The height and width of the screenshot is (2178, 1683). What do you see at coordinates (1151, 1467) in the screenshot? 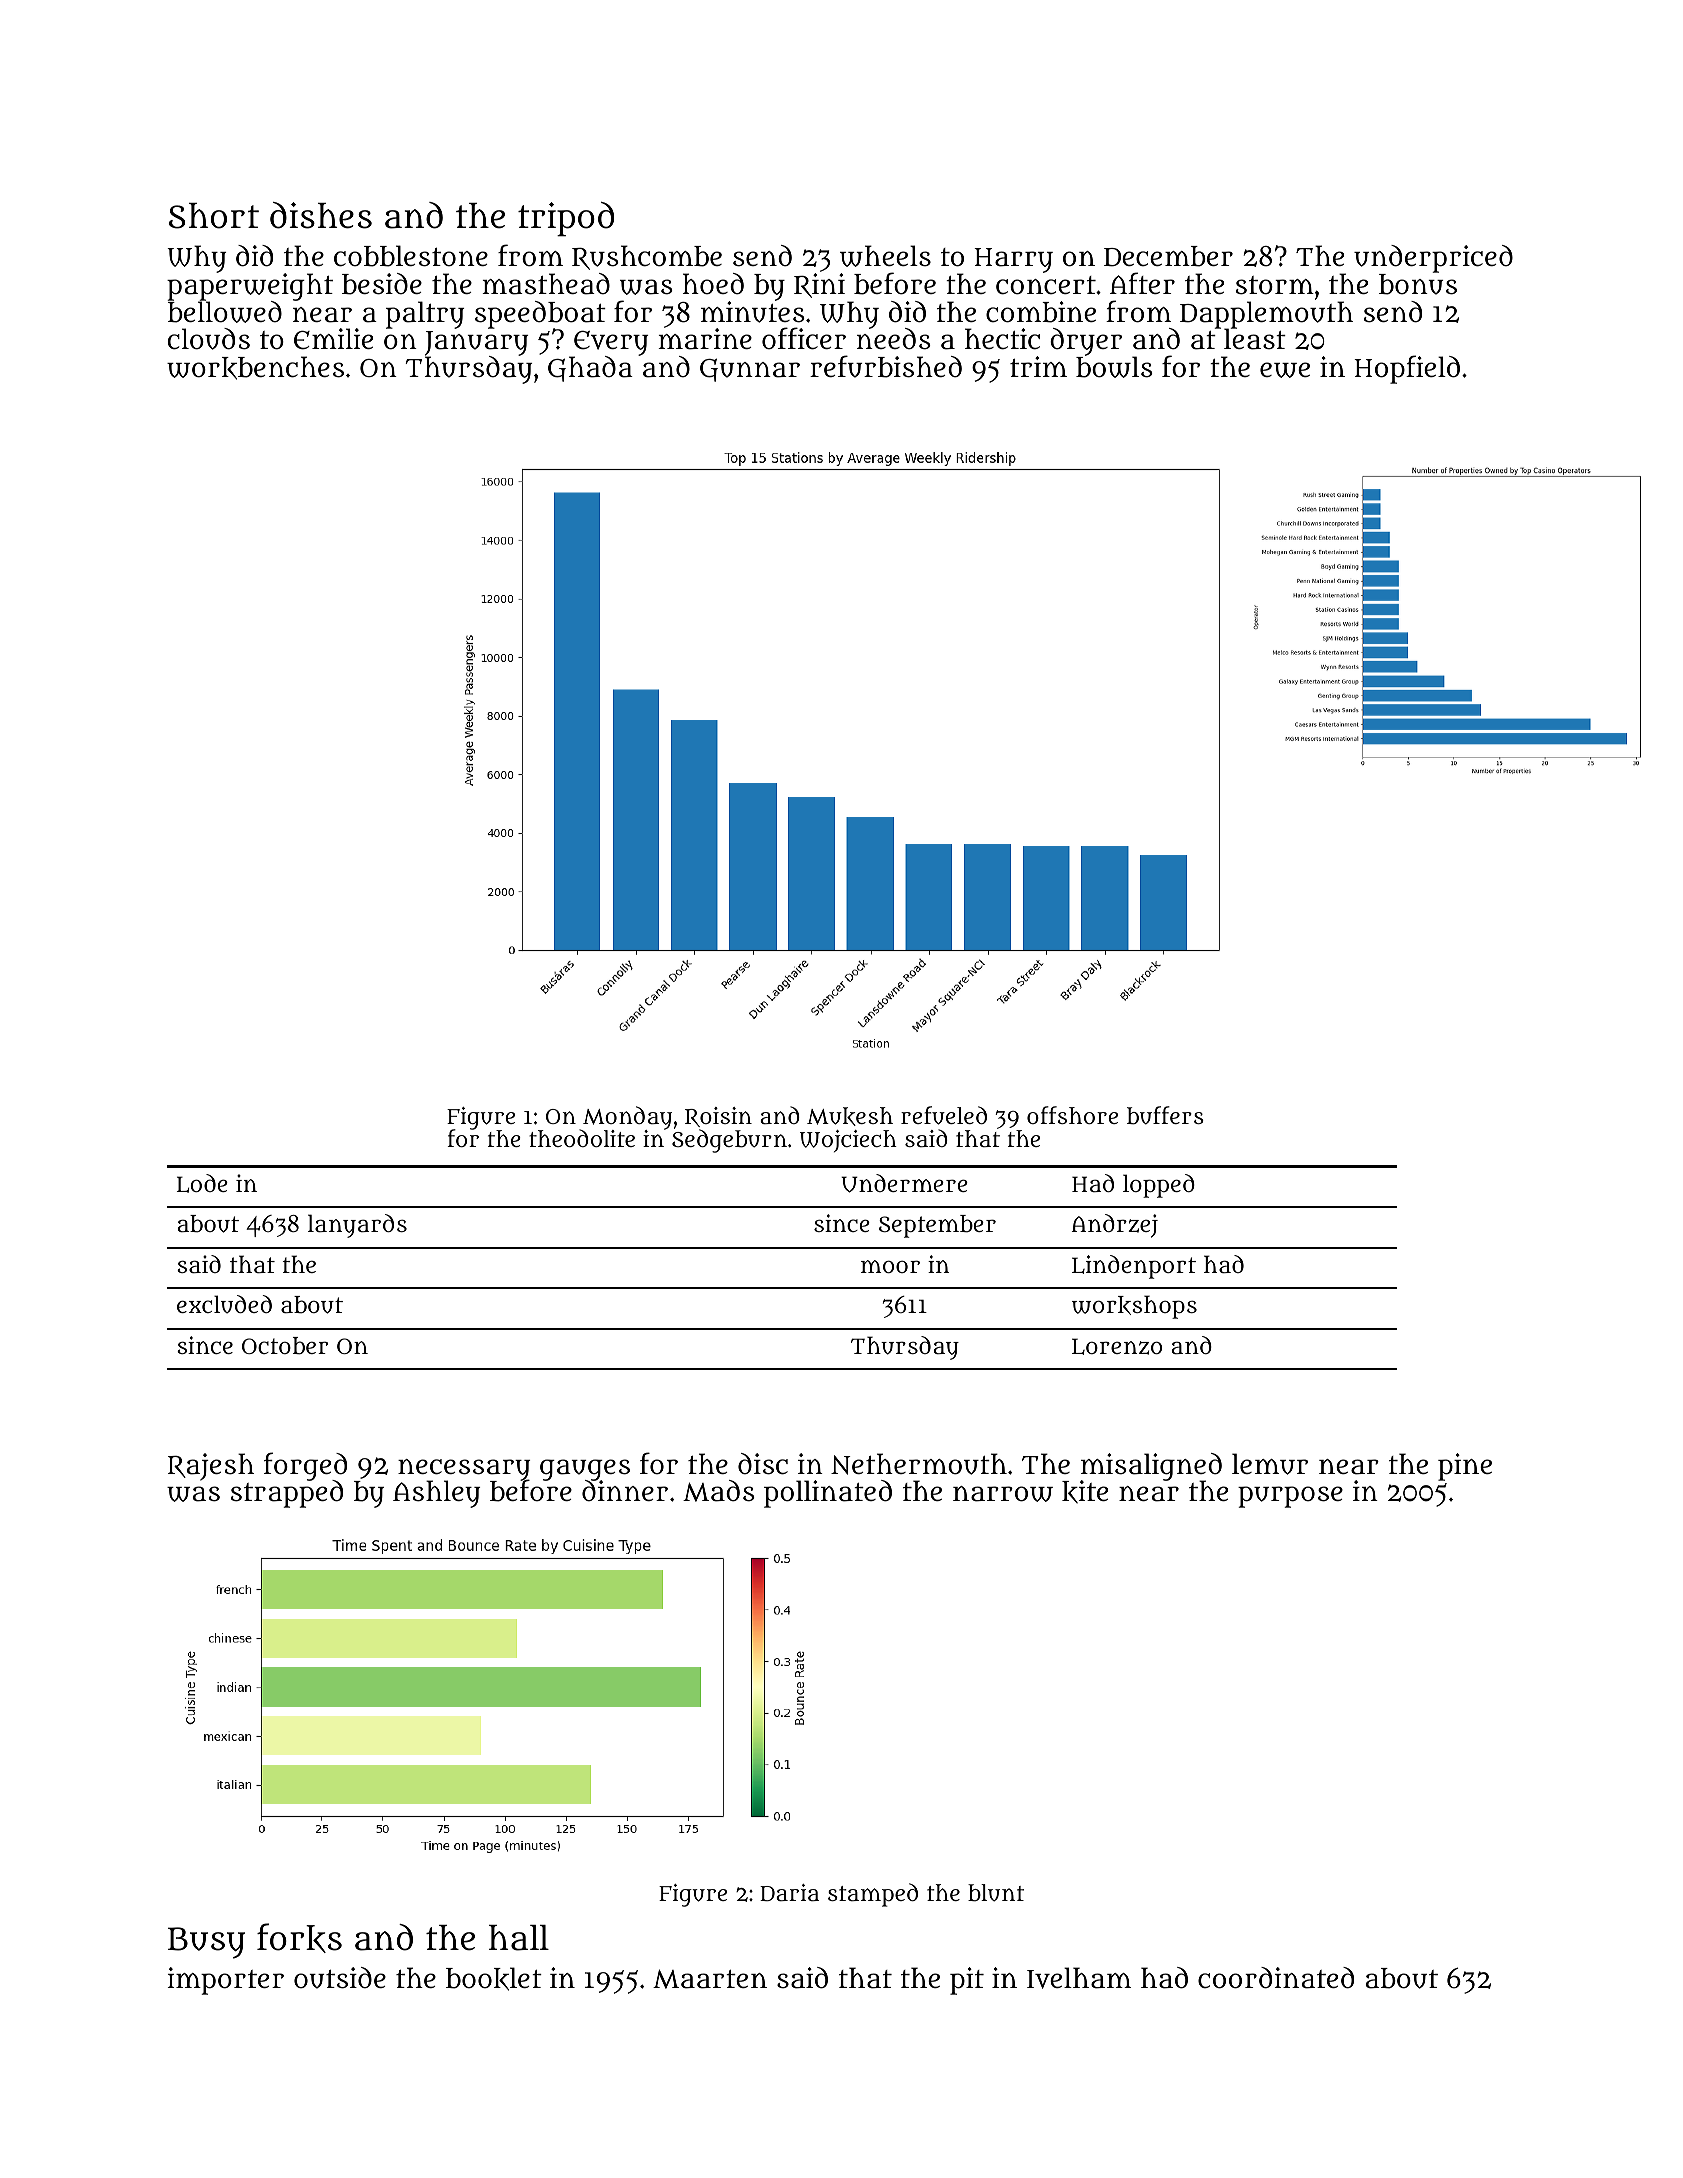
I see `misaligned` at bounding box center [1151, 1467].
